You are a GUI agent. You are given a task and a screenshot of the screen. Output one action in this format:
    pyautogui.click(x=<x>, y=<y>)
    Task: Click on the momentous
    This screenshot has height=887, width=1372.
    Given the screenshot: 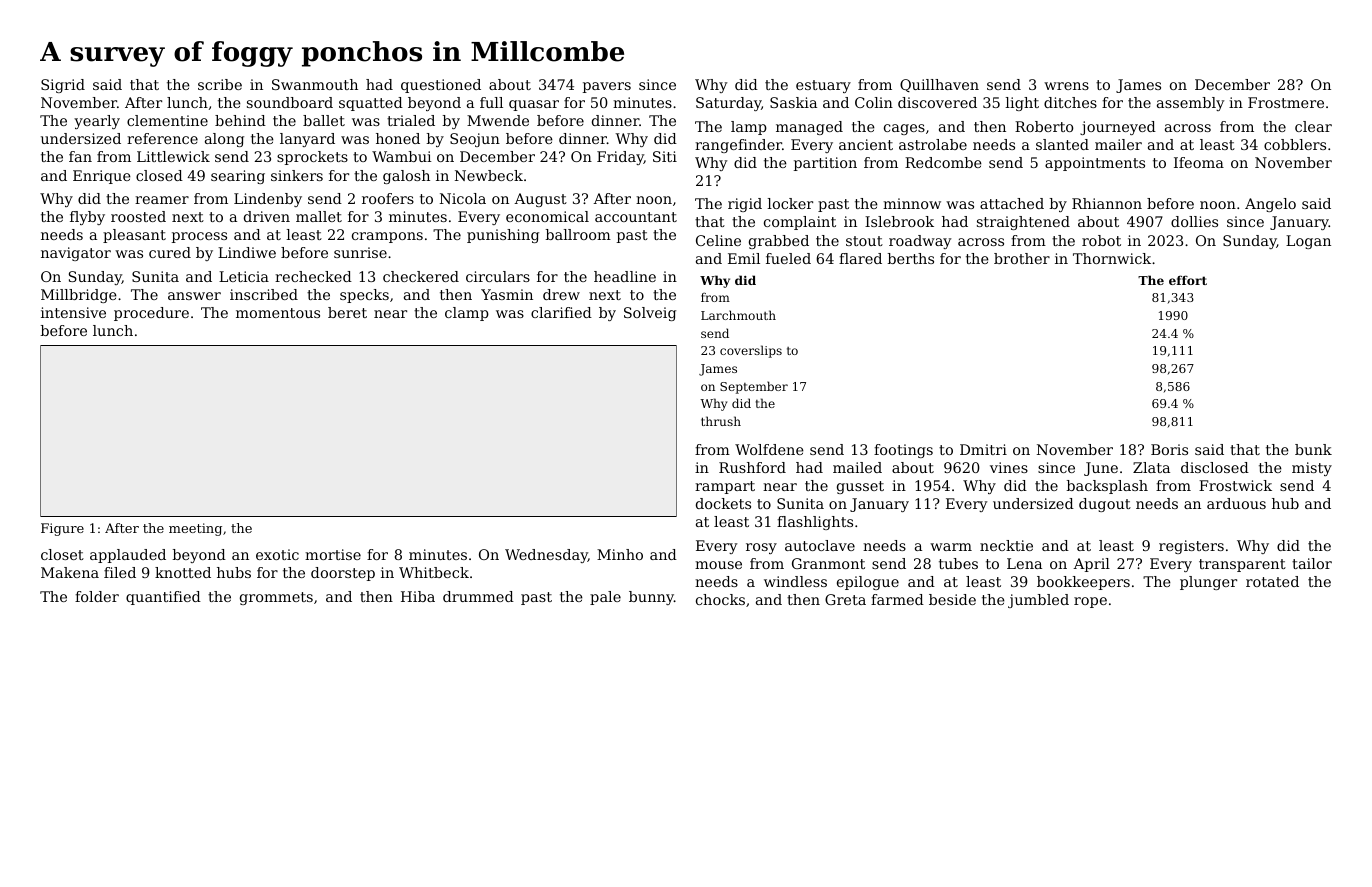 What is the action you would take?
    pyautogui.click(x=278, y=313)
